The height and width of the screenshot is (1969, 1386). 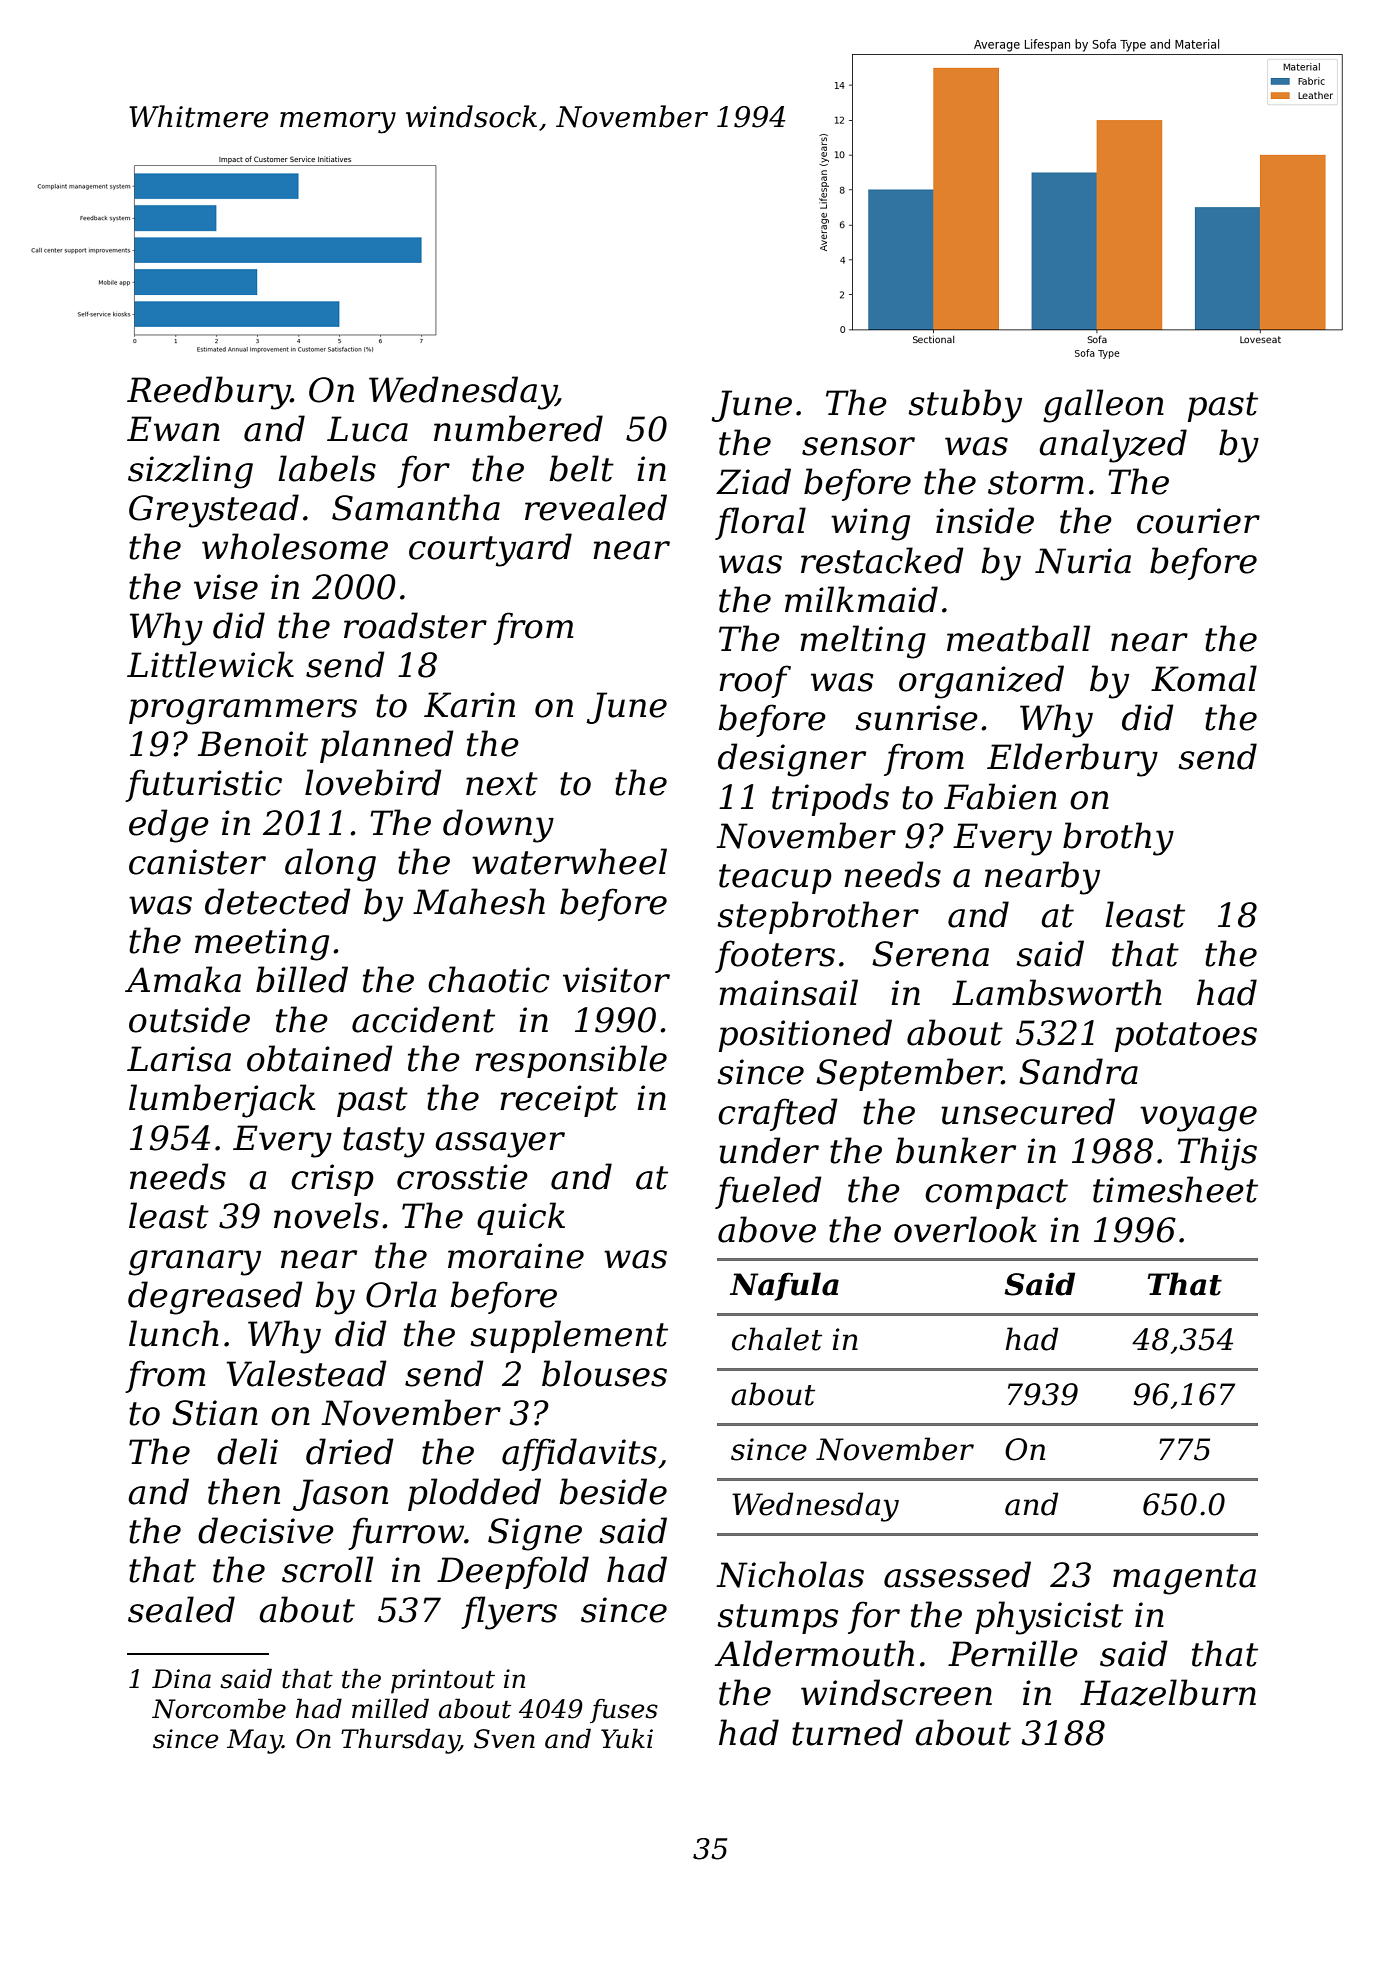 What do you see at coordinates (518, 428) in the screenshot?
I see `numbered` at bounding box center [518, 428].
